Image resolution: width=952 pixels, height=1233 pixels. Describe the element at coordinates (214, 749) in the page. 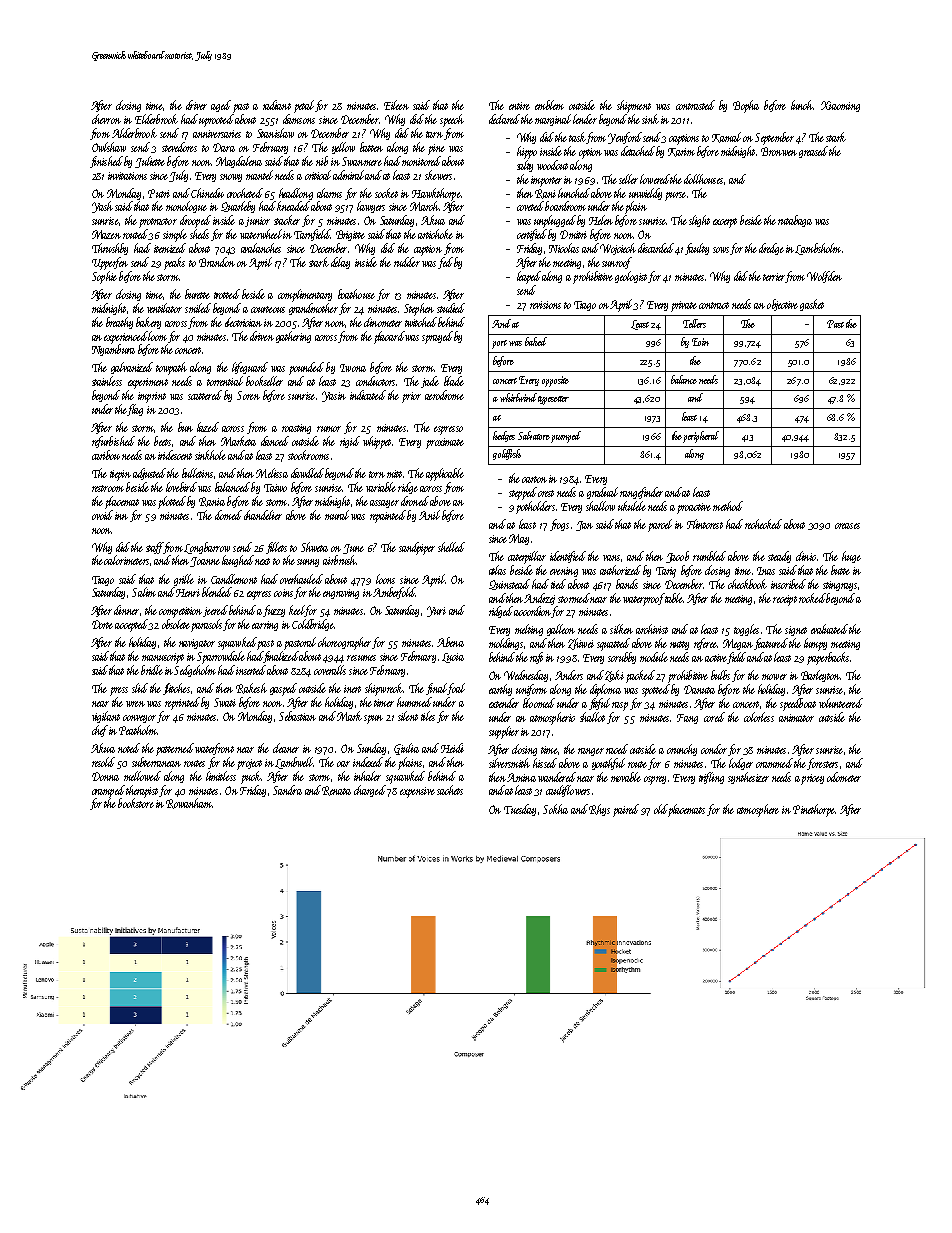

I see `waterfront` at that location.
